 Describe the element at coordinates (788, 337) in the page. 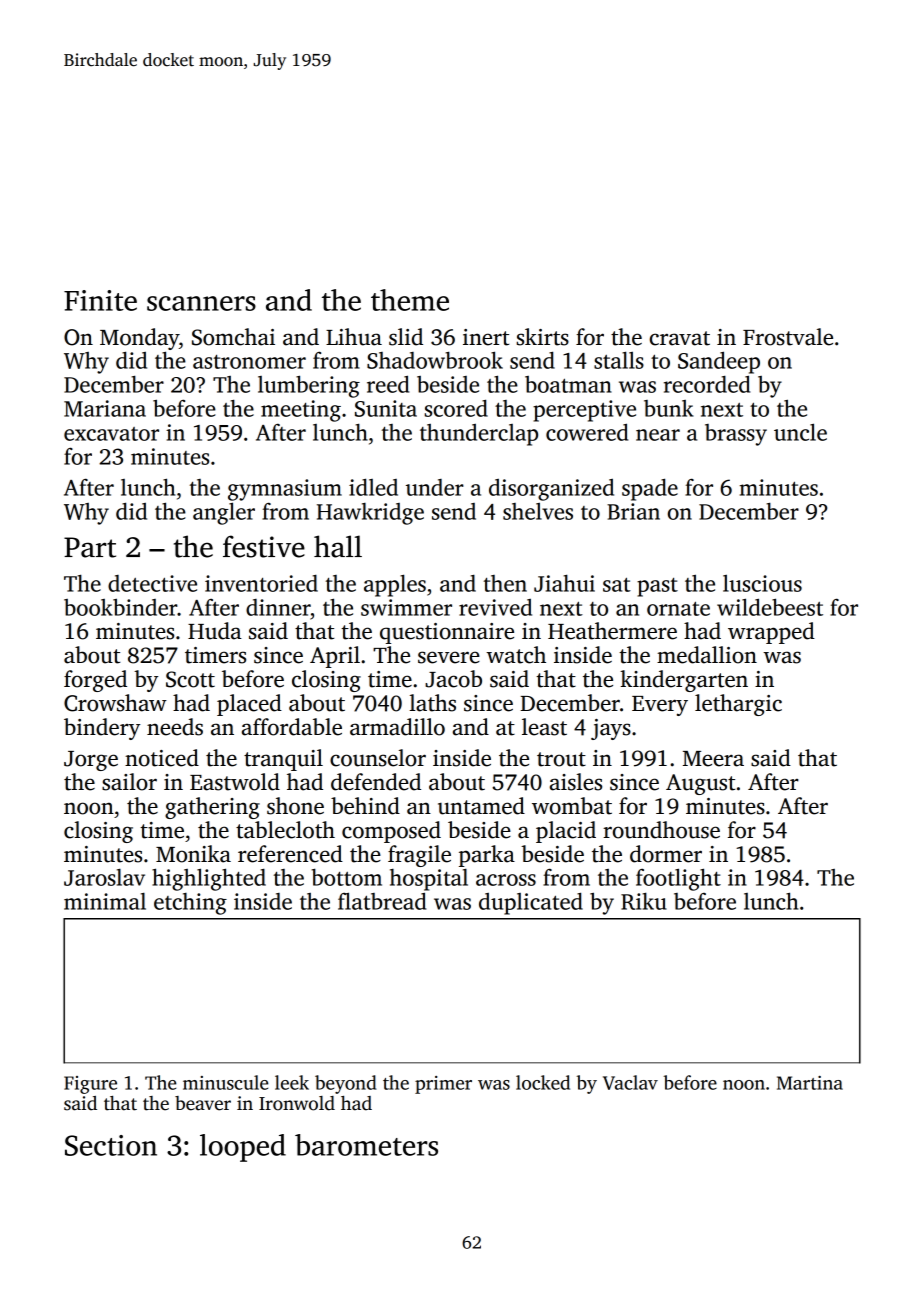

I see `Frostvale` at that location.
